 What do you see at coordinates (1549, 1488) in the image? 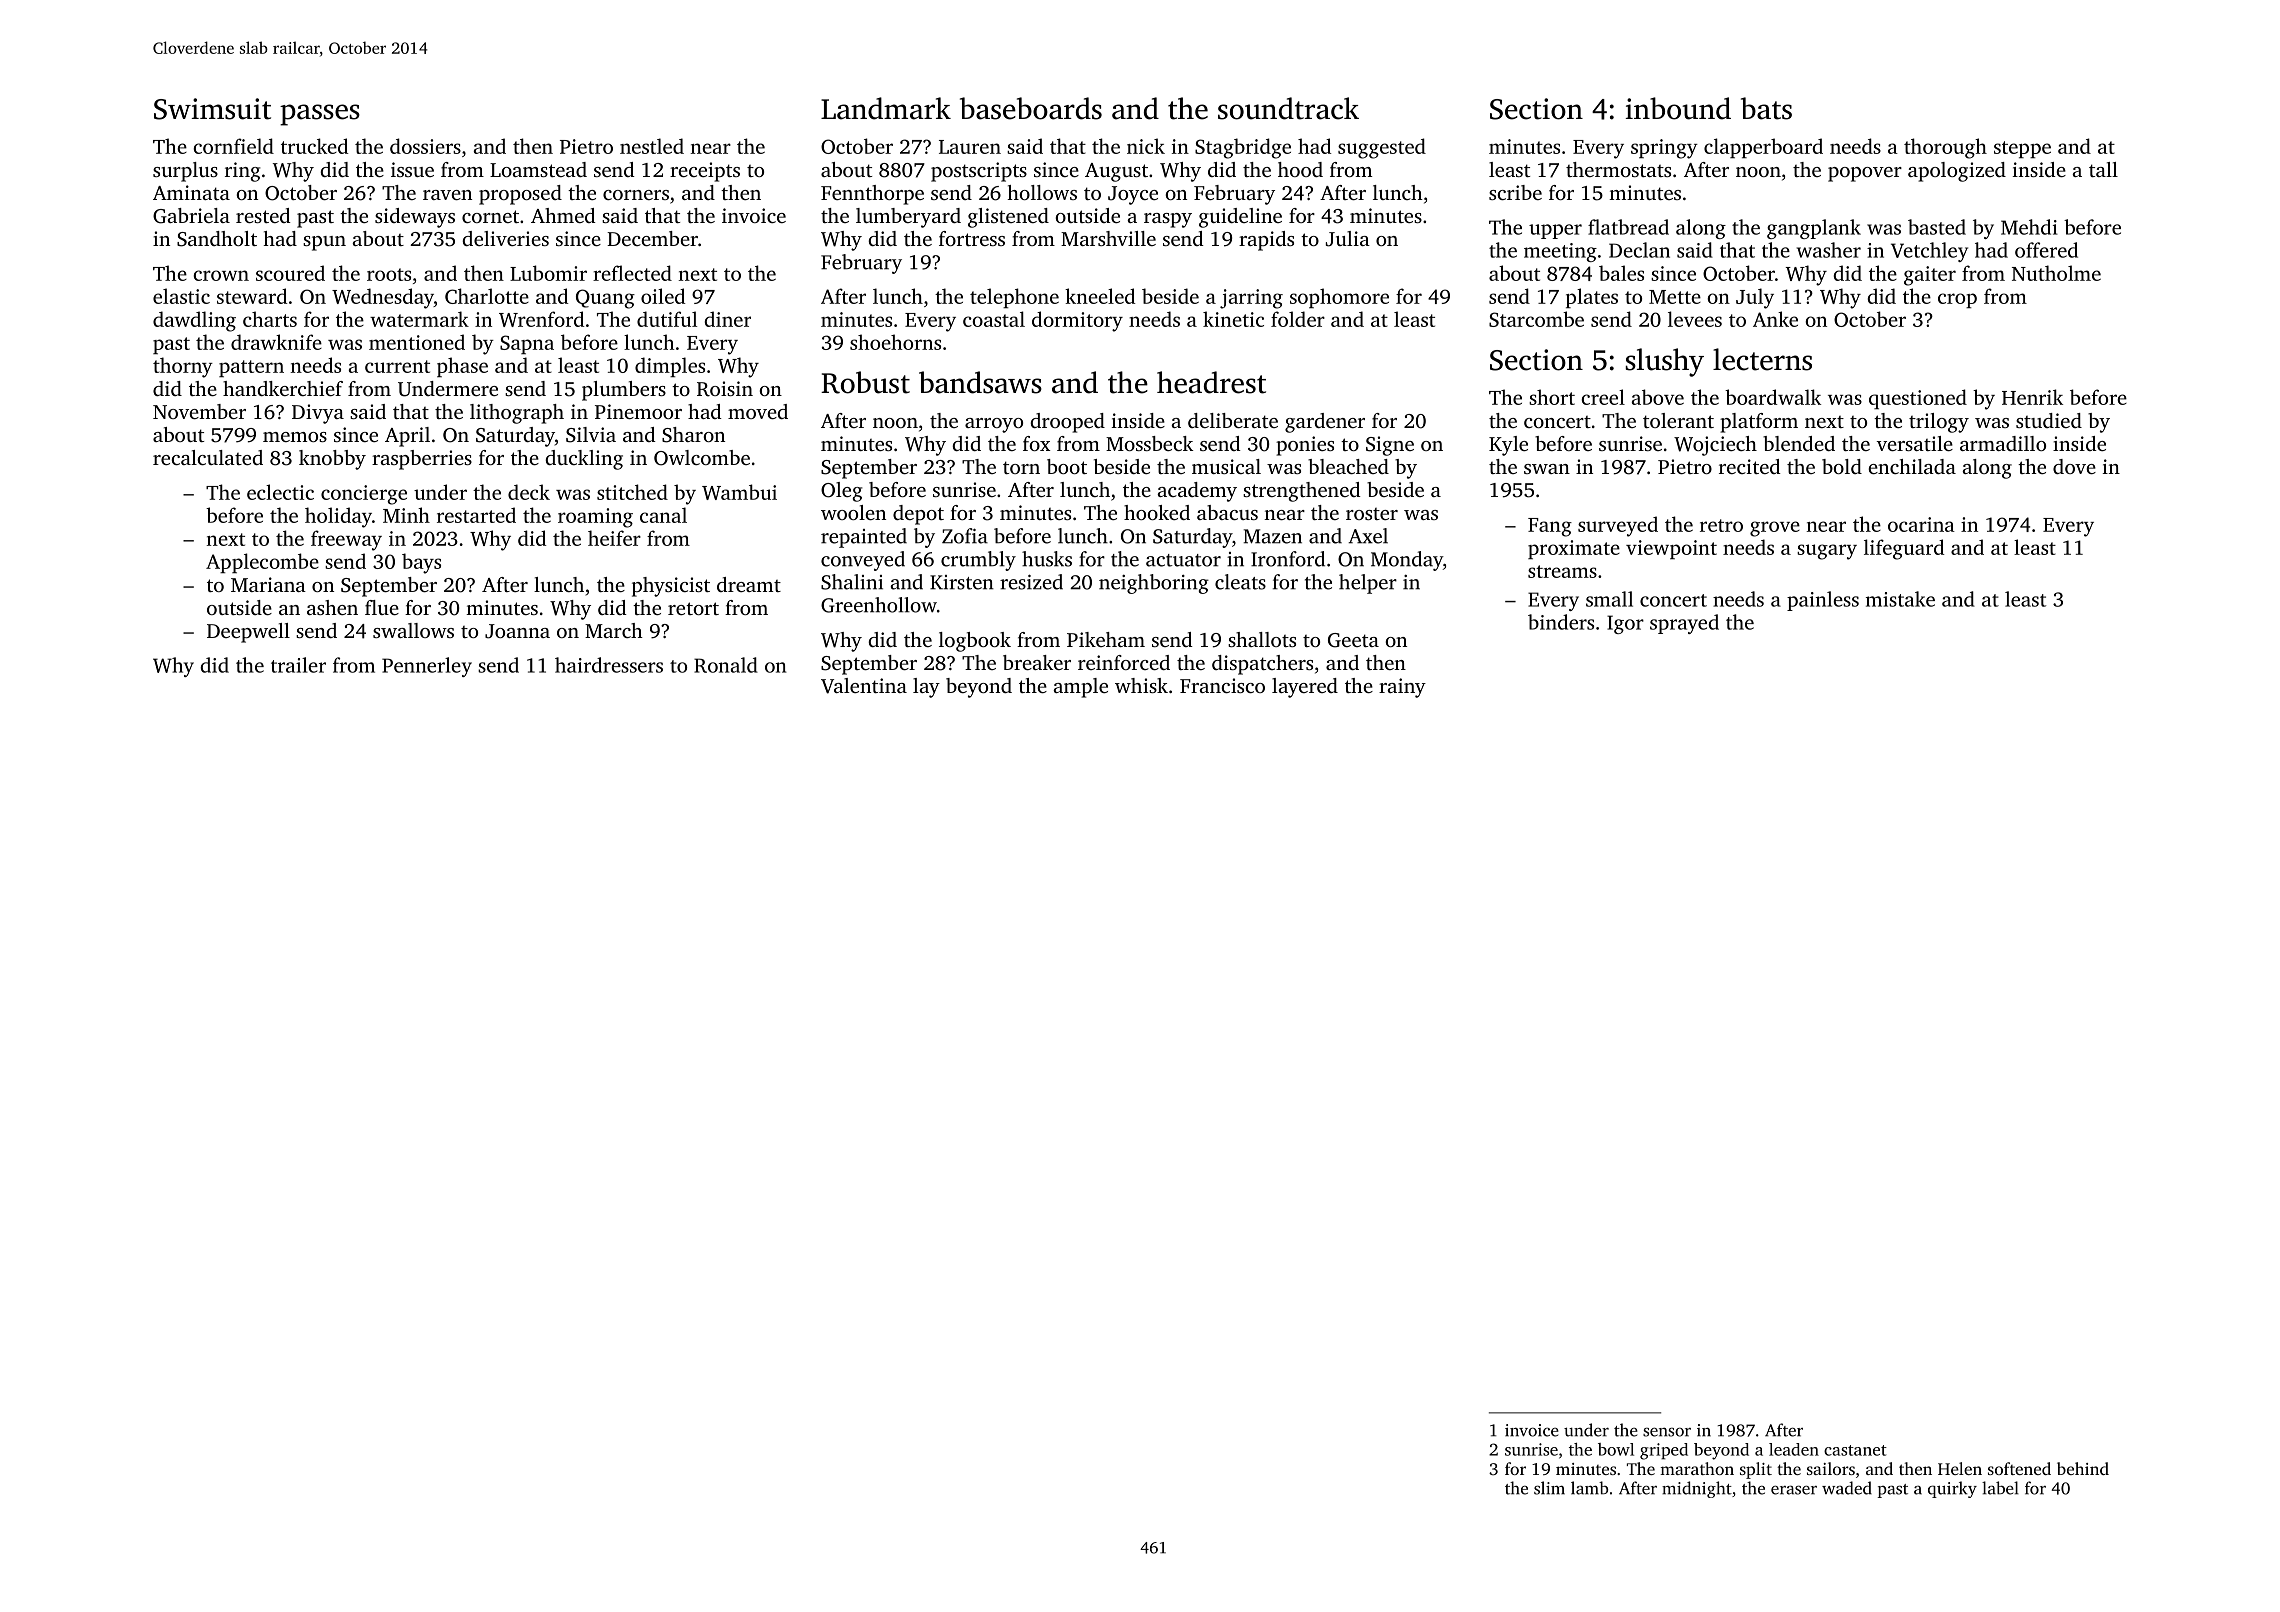
I see `slim` at bounding box center [1549, 1488].
